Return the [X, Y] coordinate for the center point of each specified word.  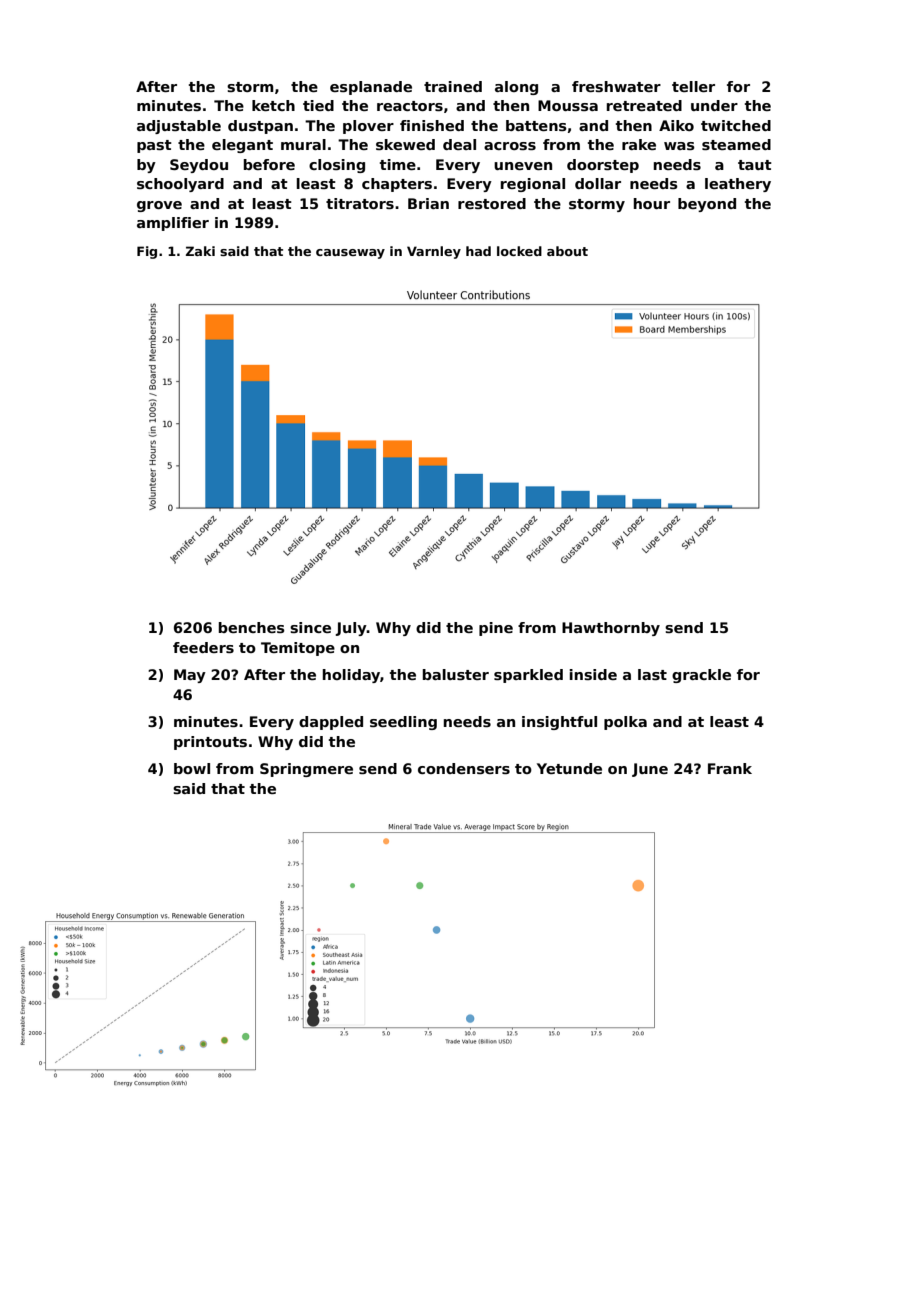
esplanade [371, 88]
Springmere [306, 770]
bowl [192, 768]
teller [693, 86]
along [516, 88]
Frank [730, 768]
